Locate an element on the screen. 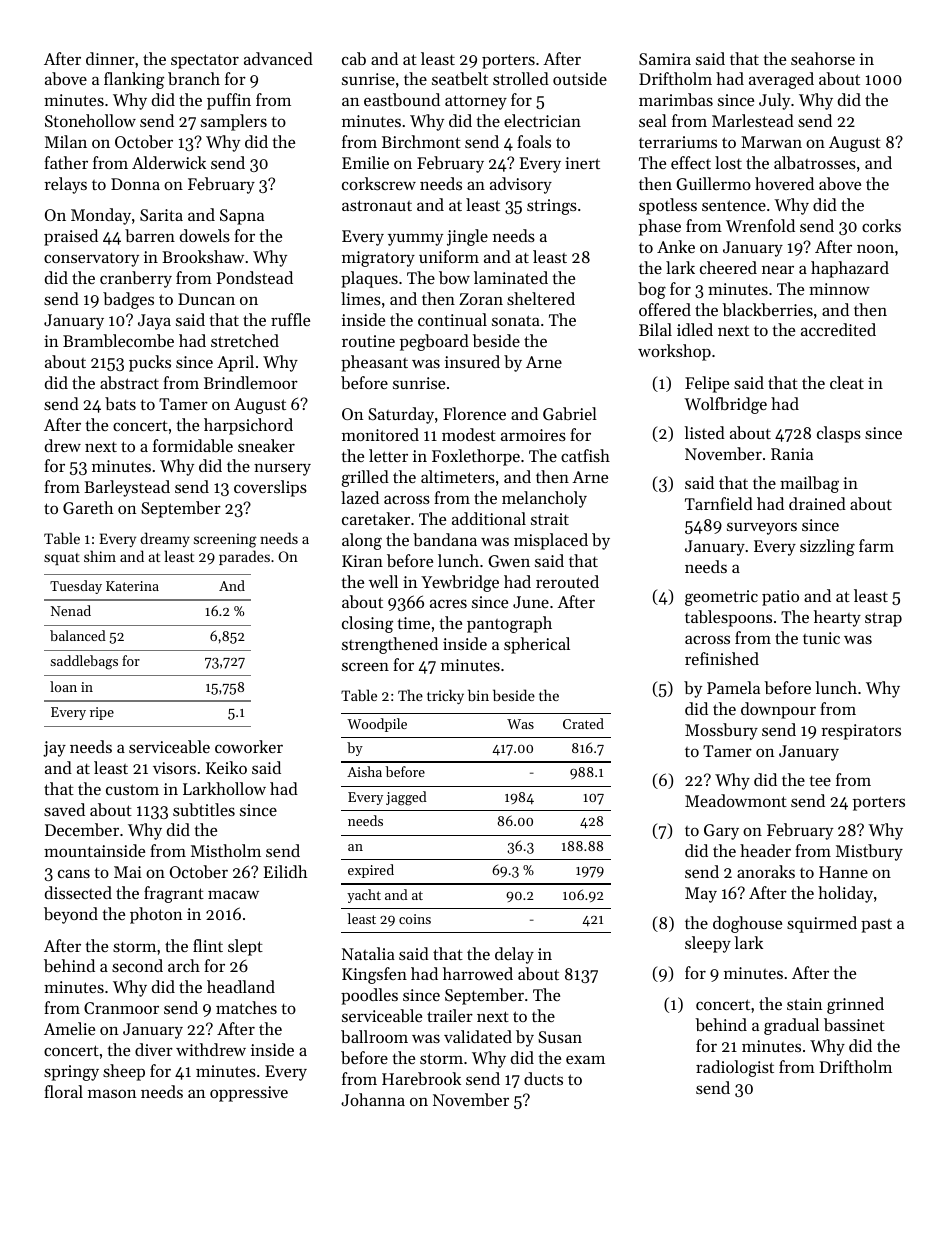 The height and width of the screenshot is (1233, 952). branch is located at coordinates (194, 78).
